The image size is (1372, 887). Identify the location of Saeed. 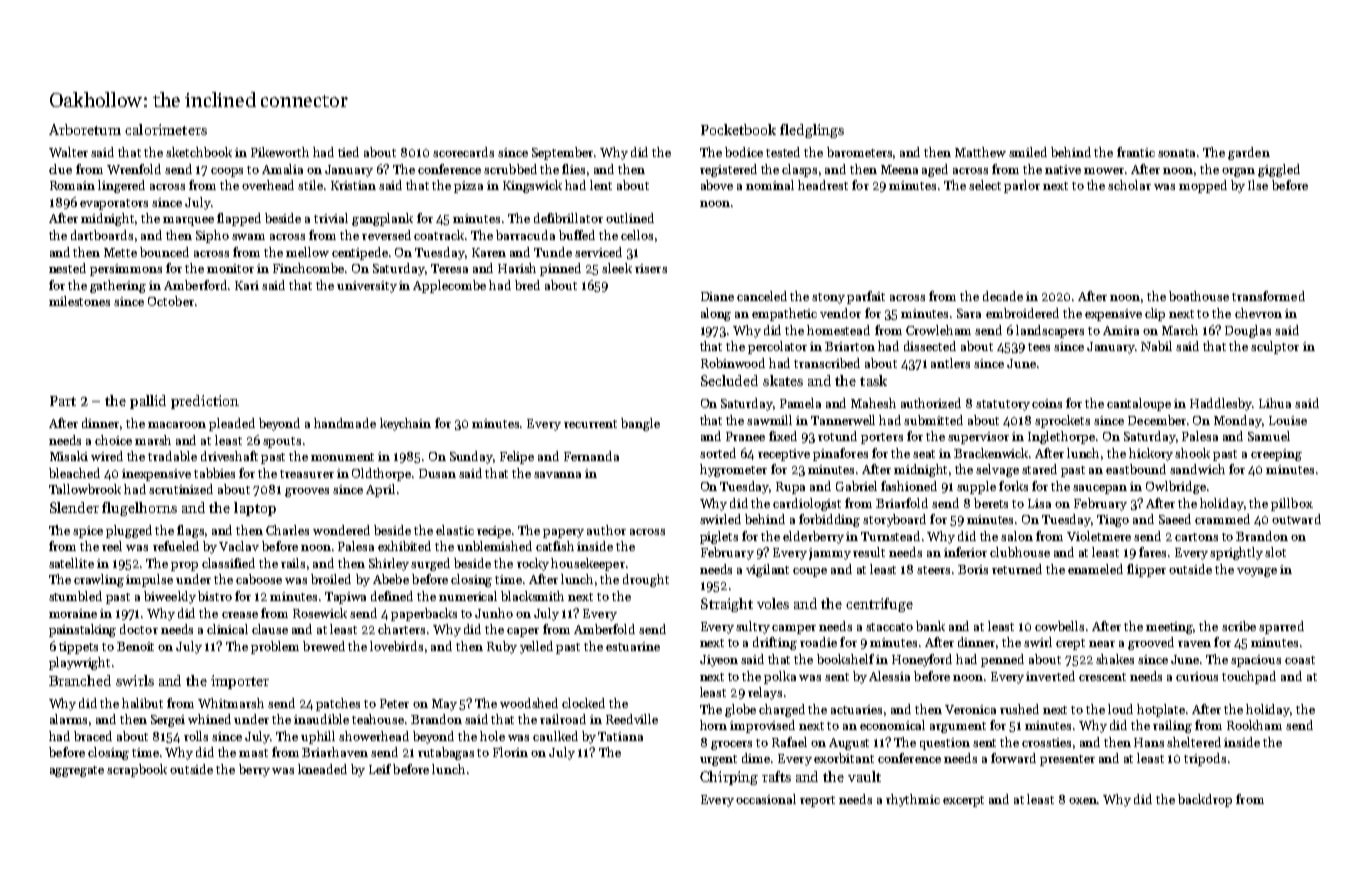
(1175, 519).
